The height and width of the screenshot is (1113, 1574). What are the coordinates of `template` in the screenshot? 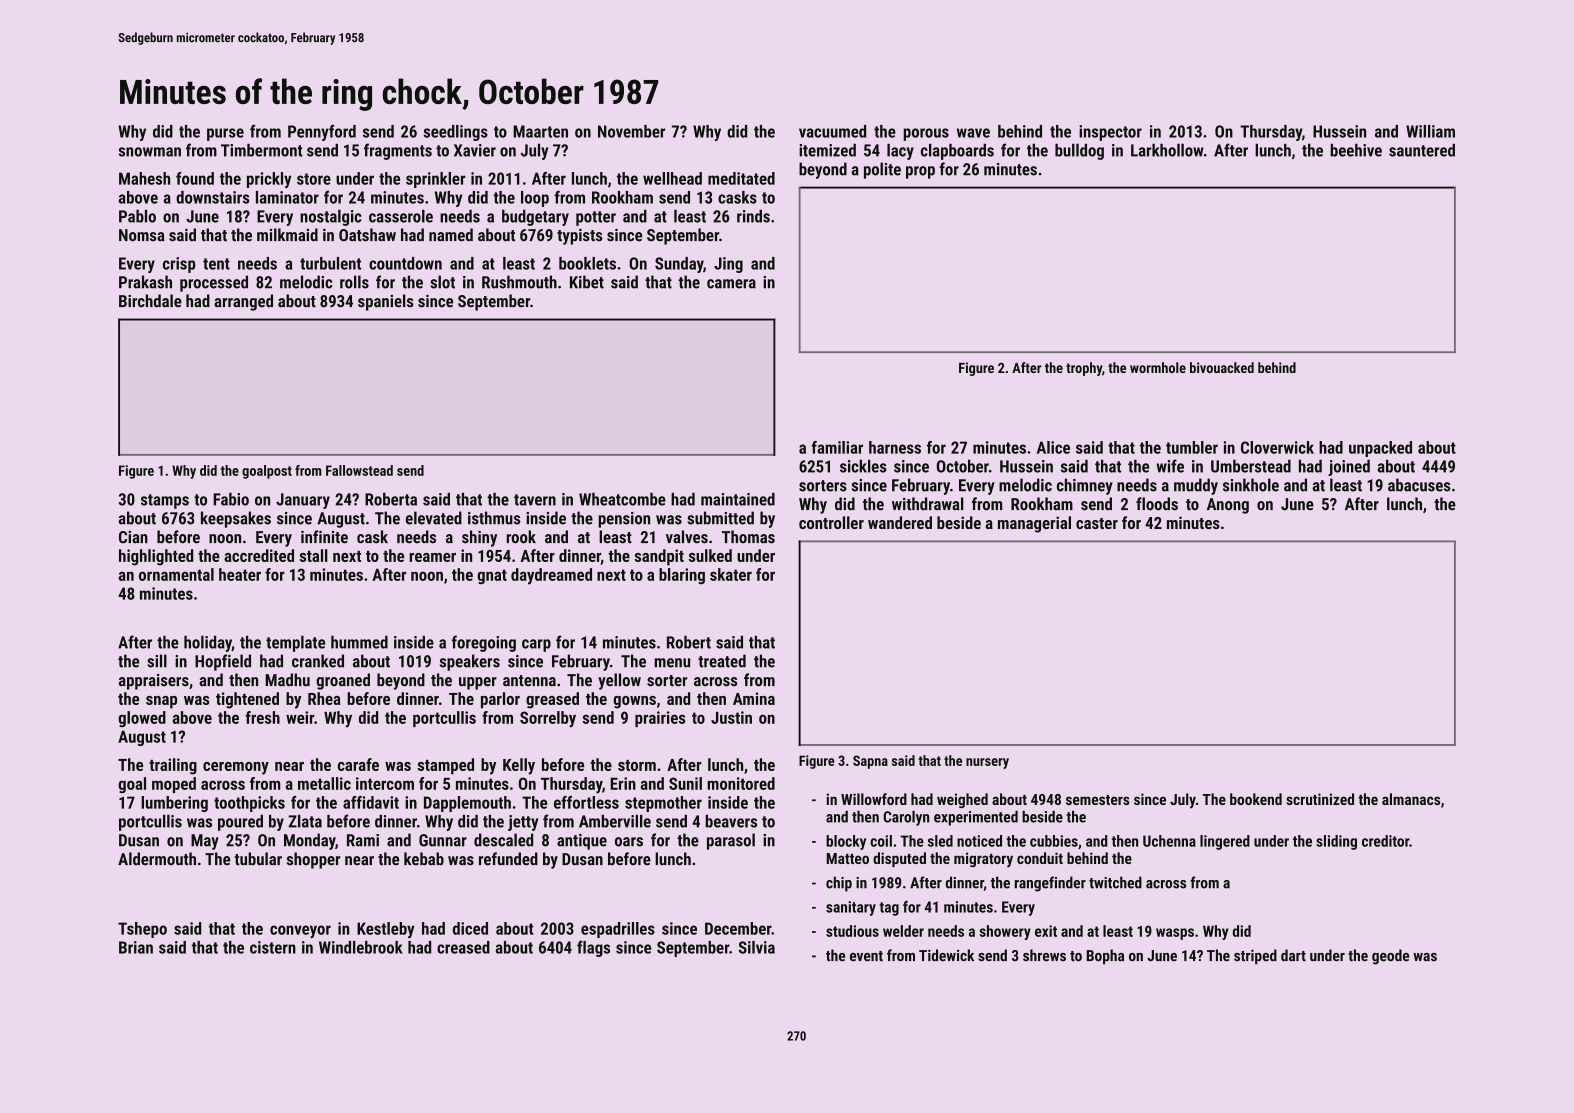 It's located at (295, 643).
